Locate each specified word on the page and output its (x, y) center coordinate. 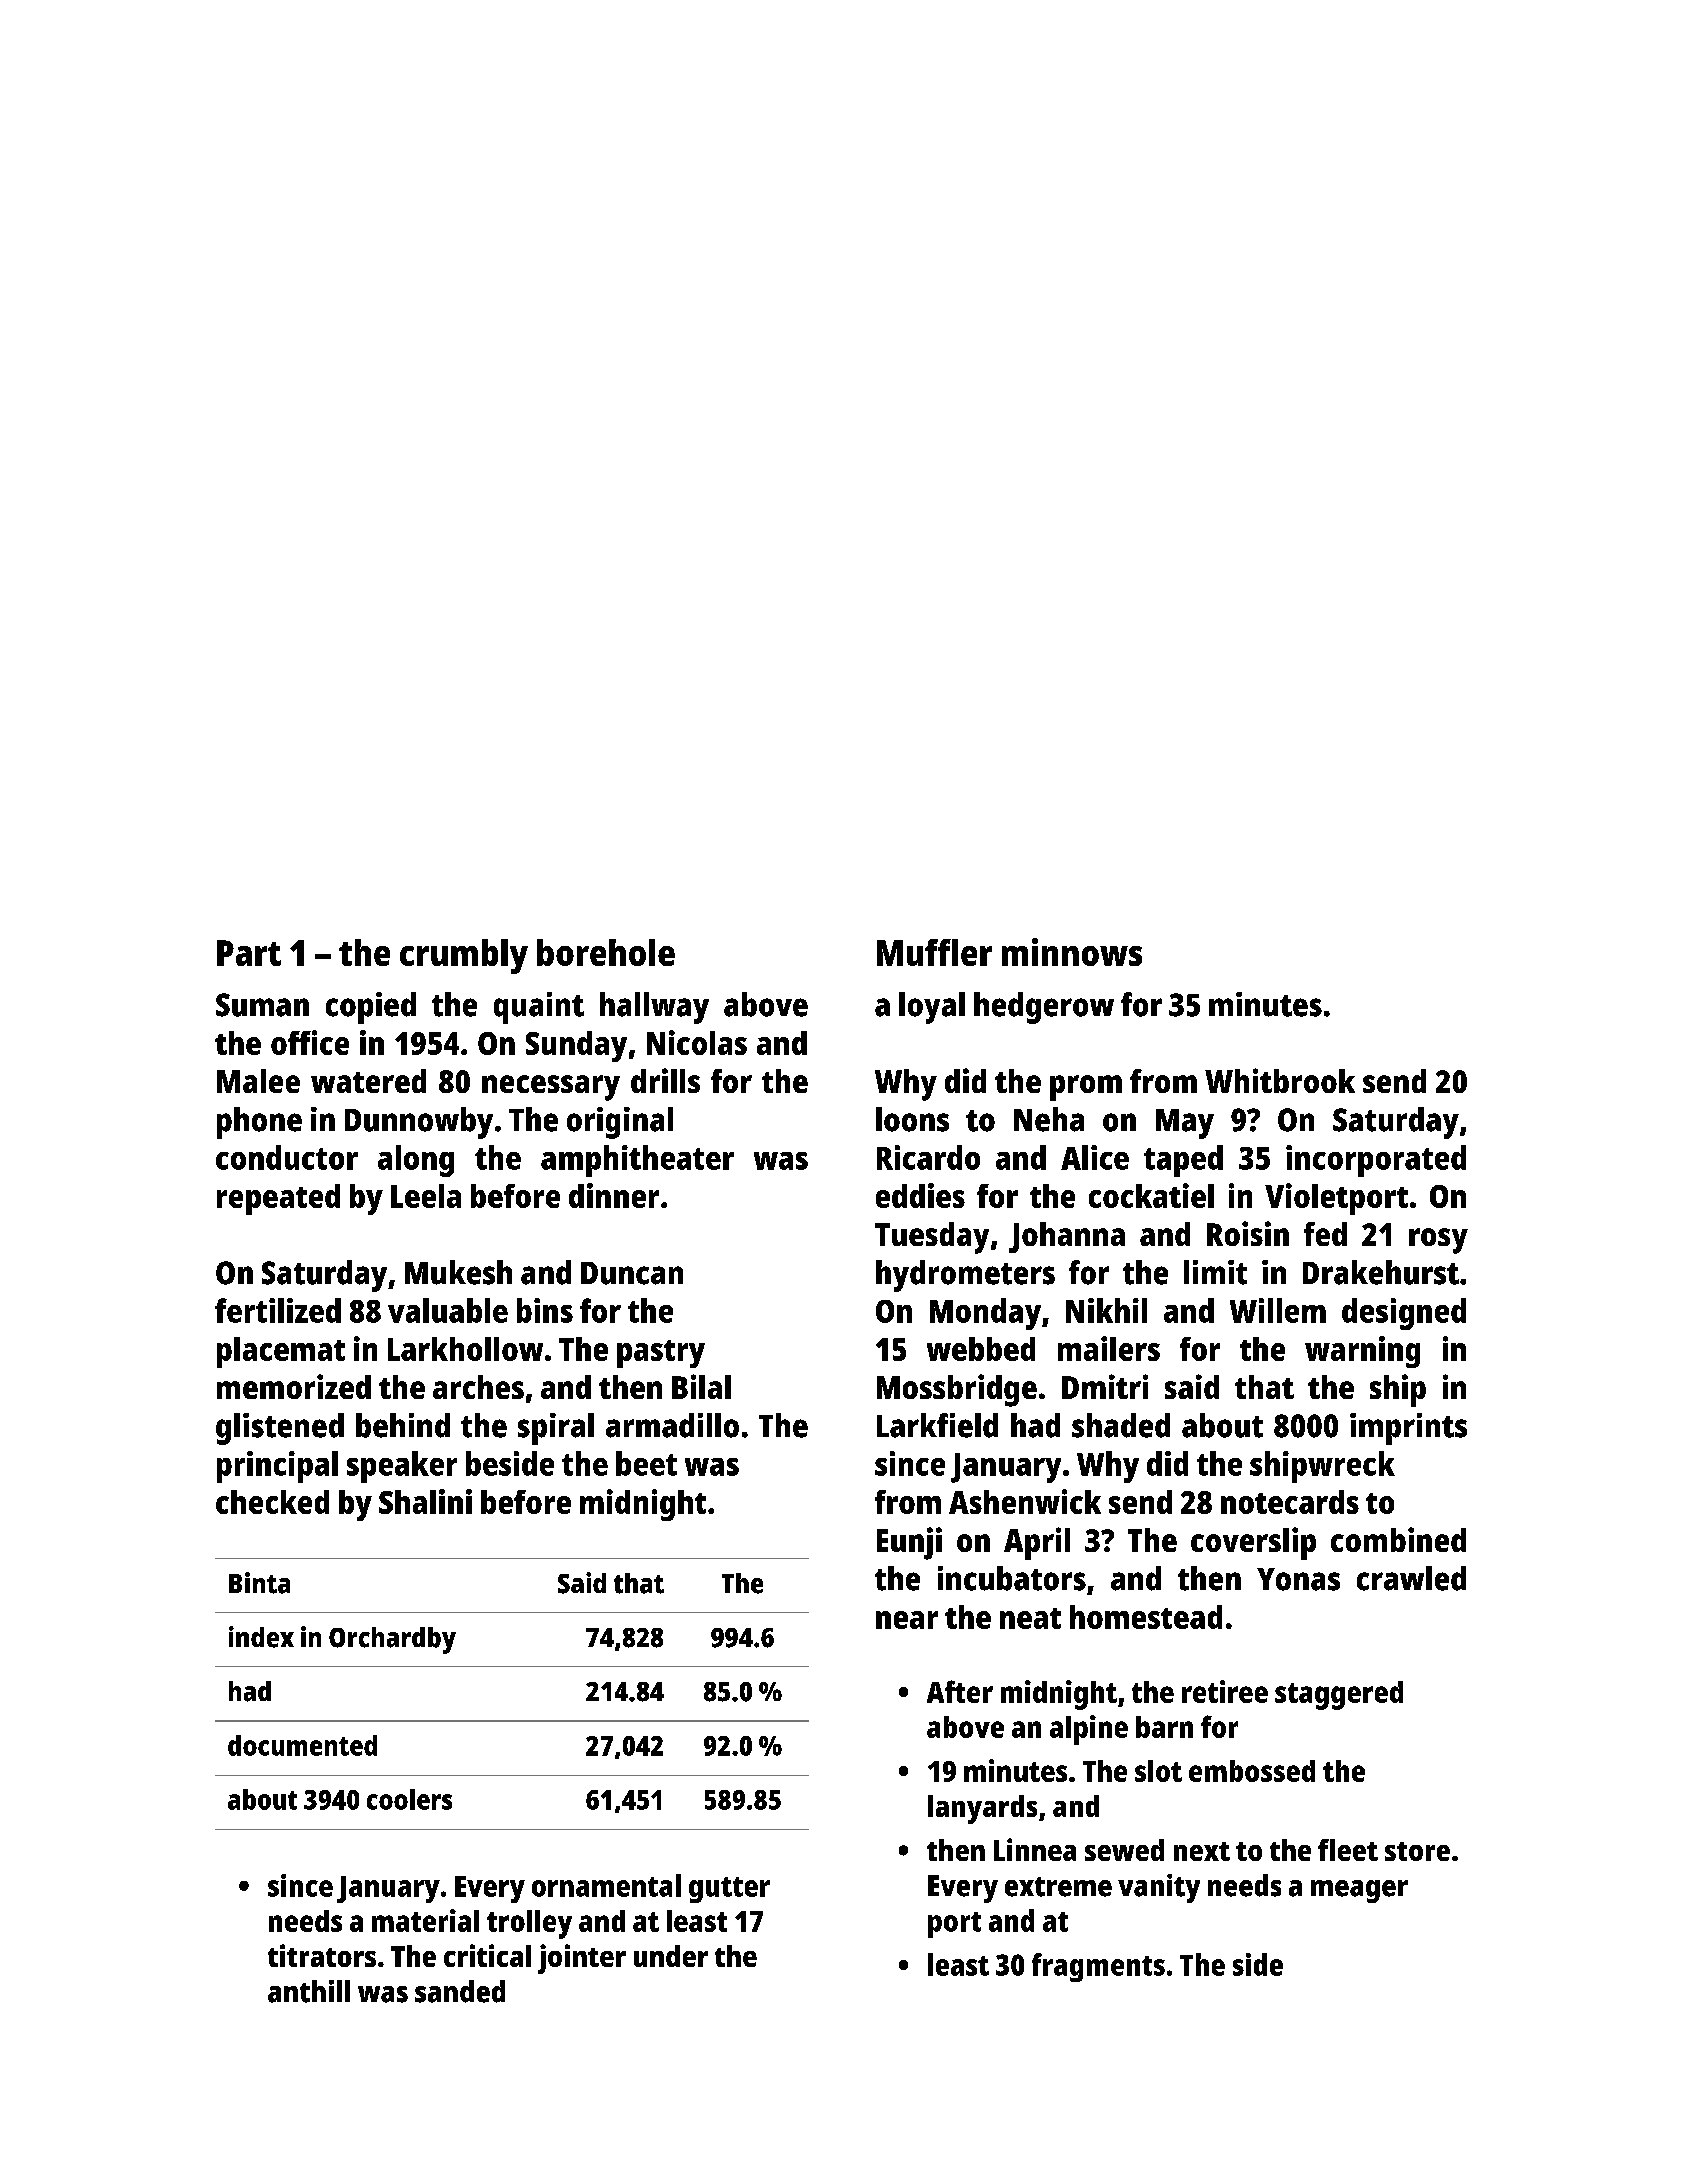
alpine (1089, 1730)
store (1417, 1851)
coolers (409, 1799)
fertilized (278, 1310)
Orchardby (392, 1640)
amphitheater (637, 1161)
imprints (1408, 1429)
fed (1325, 1234)
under (671, 1956)
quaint (539, 1008)
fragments (1098, 1967)
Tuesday (932, 1238)
